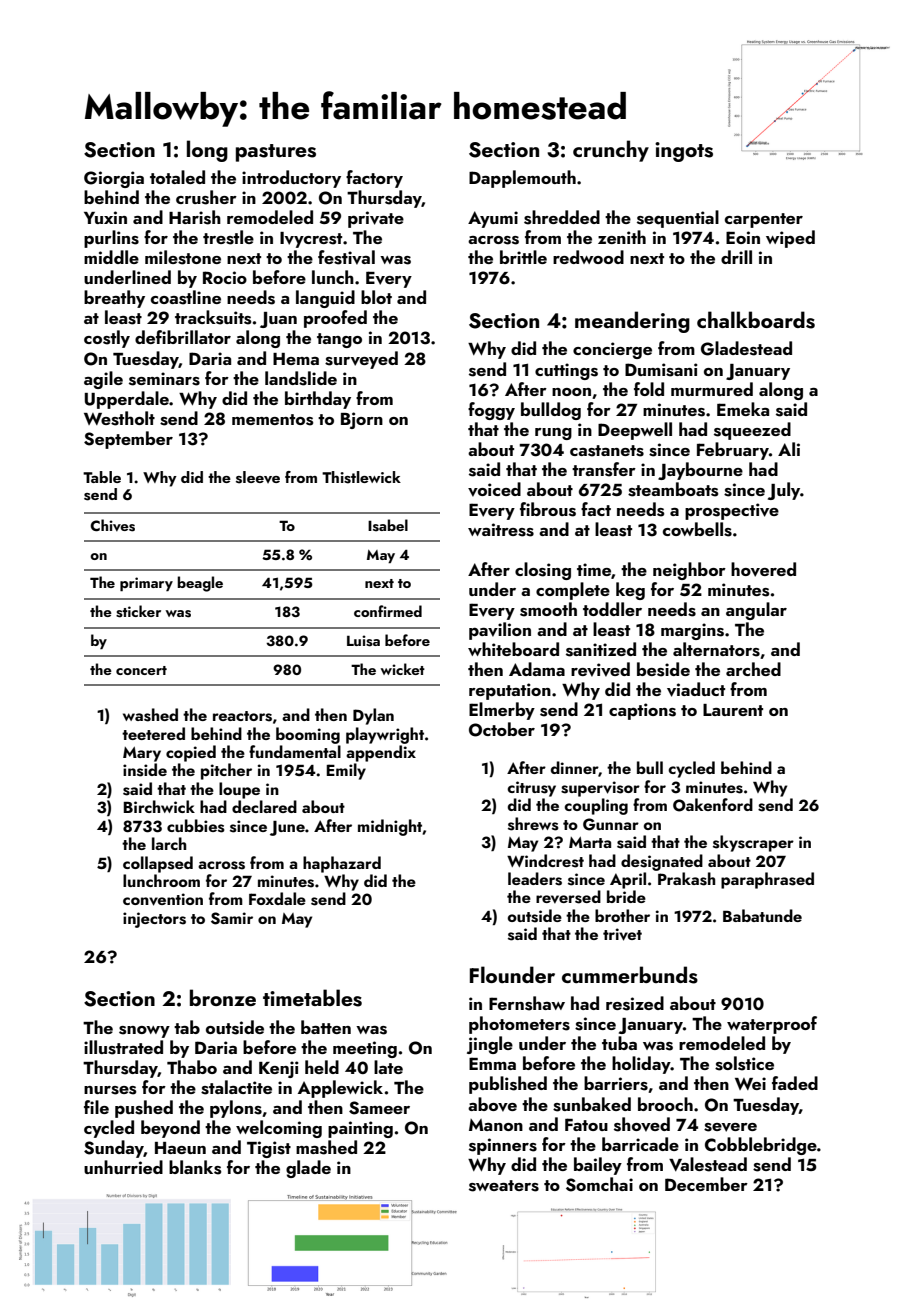 The image size is (908, 1316). Describe the element at coordinates (630, 591) in the screenshot. I see `keg` at that location.
